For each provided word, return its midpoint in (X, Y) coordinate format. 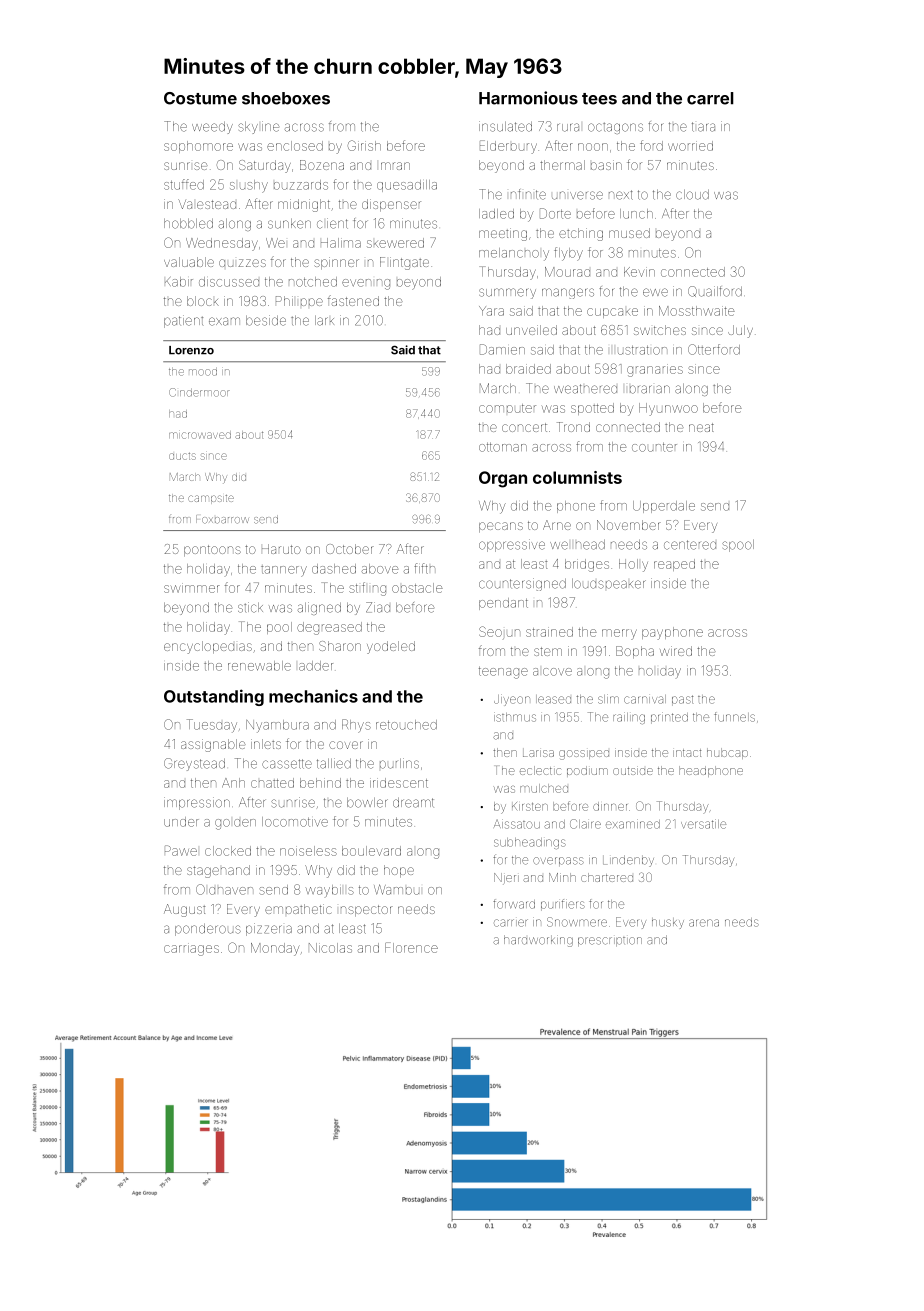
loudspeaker (609, 584)
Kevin (639, 272)
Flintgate (404, 263)
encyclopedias (208, 647)
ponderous (208, 930)
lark (324, 321)
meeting (503, 234)
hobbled (188, 224)
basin (606, 165)
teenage (503, 672)
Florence (411, 947)
